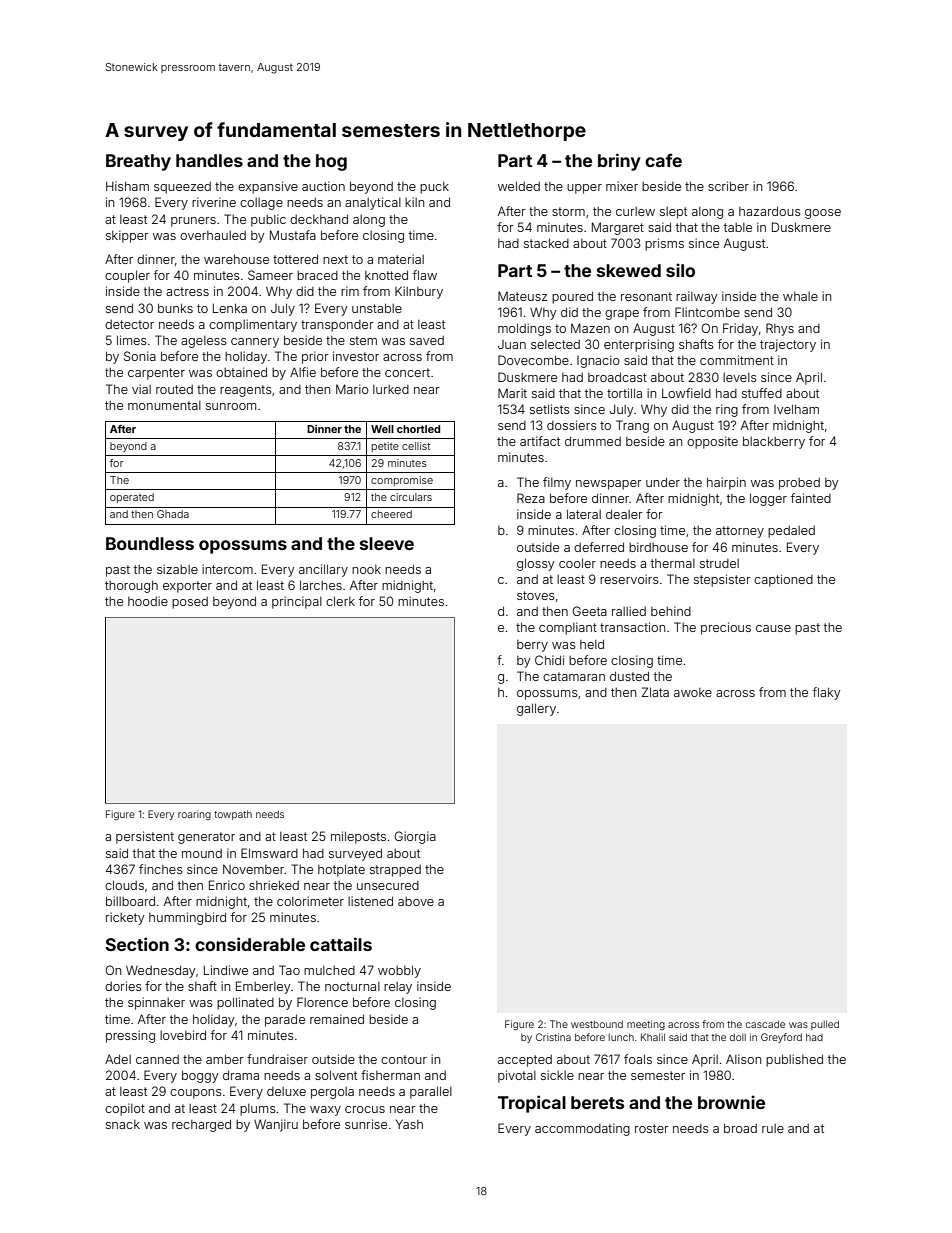 This screenshot has height=1233, width=952. I want to click on welded, so click(519, 186).
